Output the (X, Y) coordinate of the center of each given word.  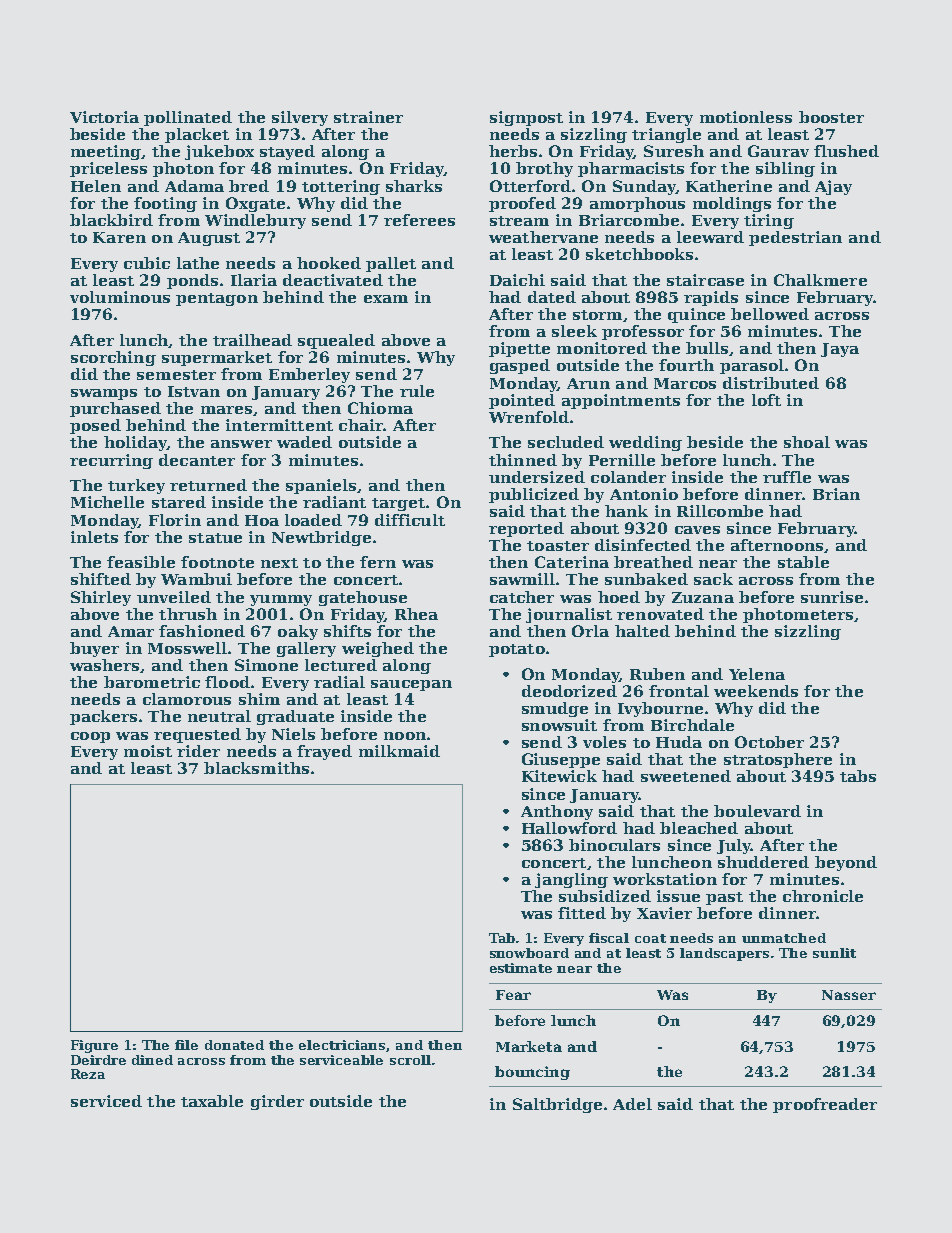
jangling (571, 880)
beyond (846, 863)
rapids (711, 298)
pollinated (188, 118)
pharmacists (631, 169)
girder (277, 1102)
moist (148, 751)
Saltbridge (557, 1105)
